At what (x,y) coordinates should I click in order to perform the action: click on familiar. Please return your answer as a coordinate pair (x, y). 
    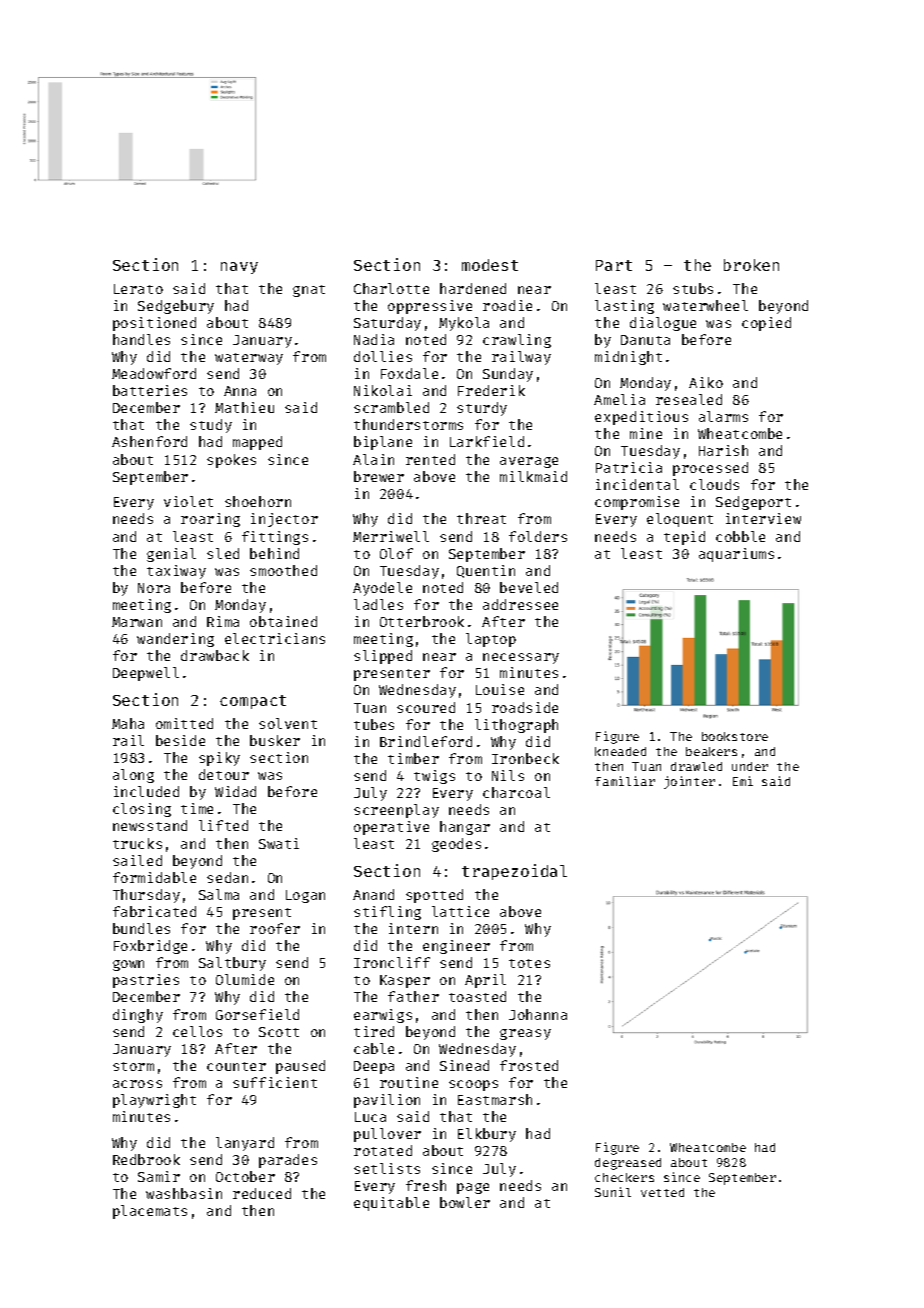
    Looking at the image, I should click on (625, 781).
